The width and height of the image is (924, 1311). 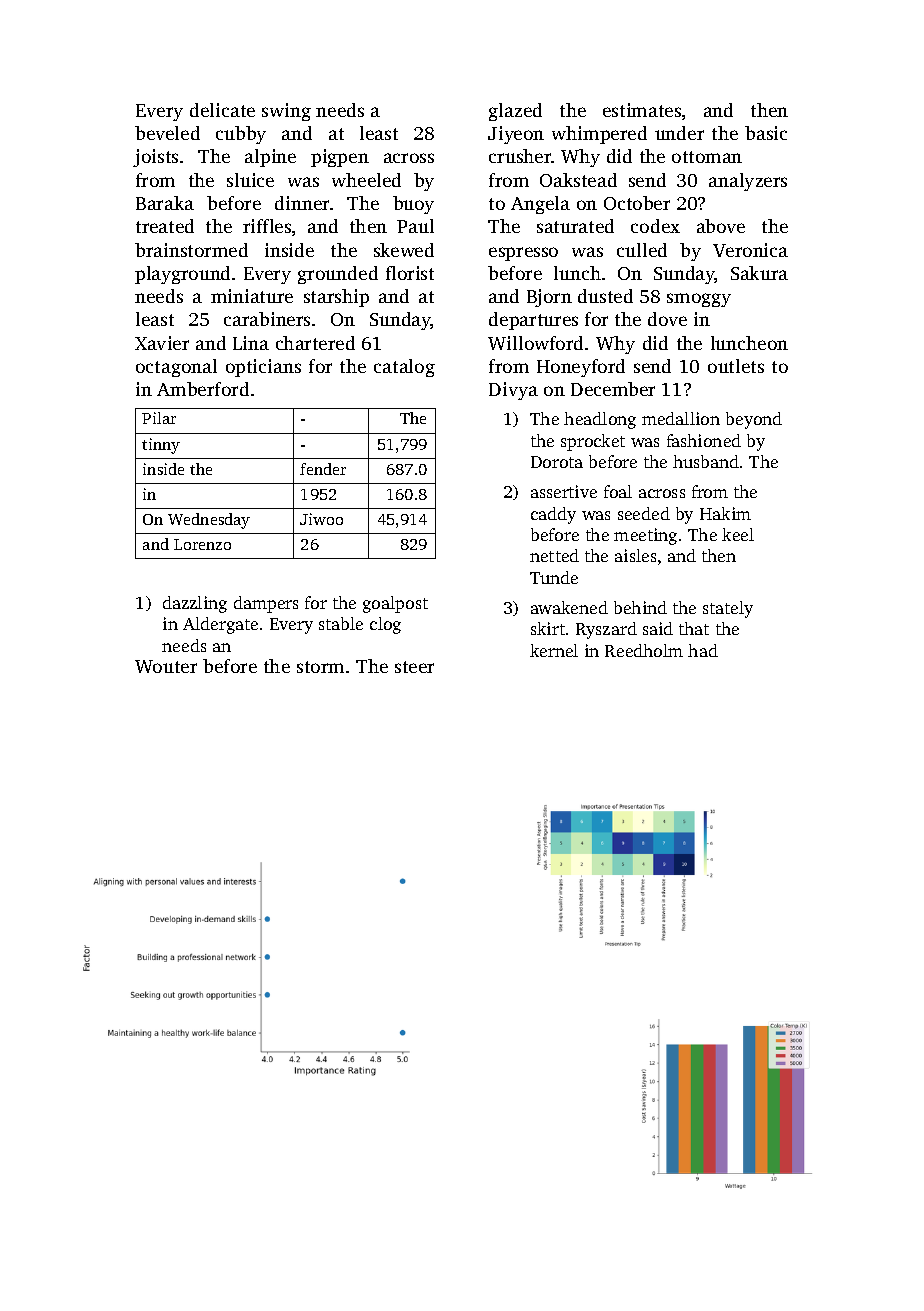 I want to click on steer, so click(x=414, y=667).
